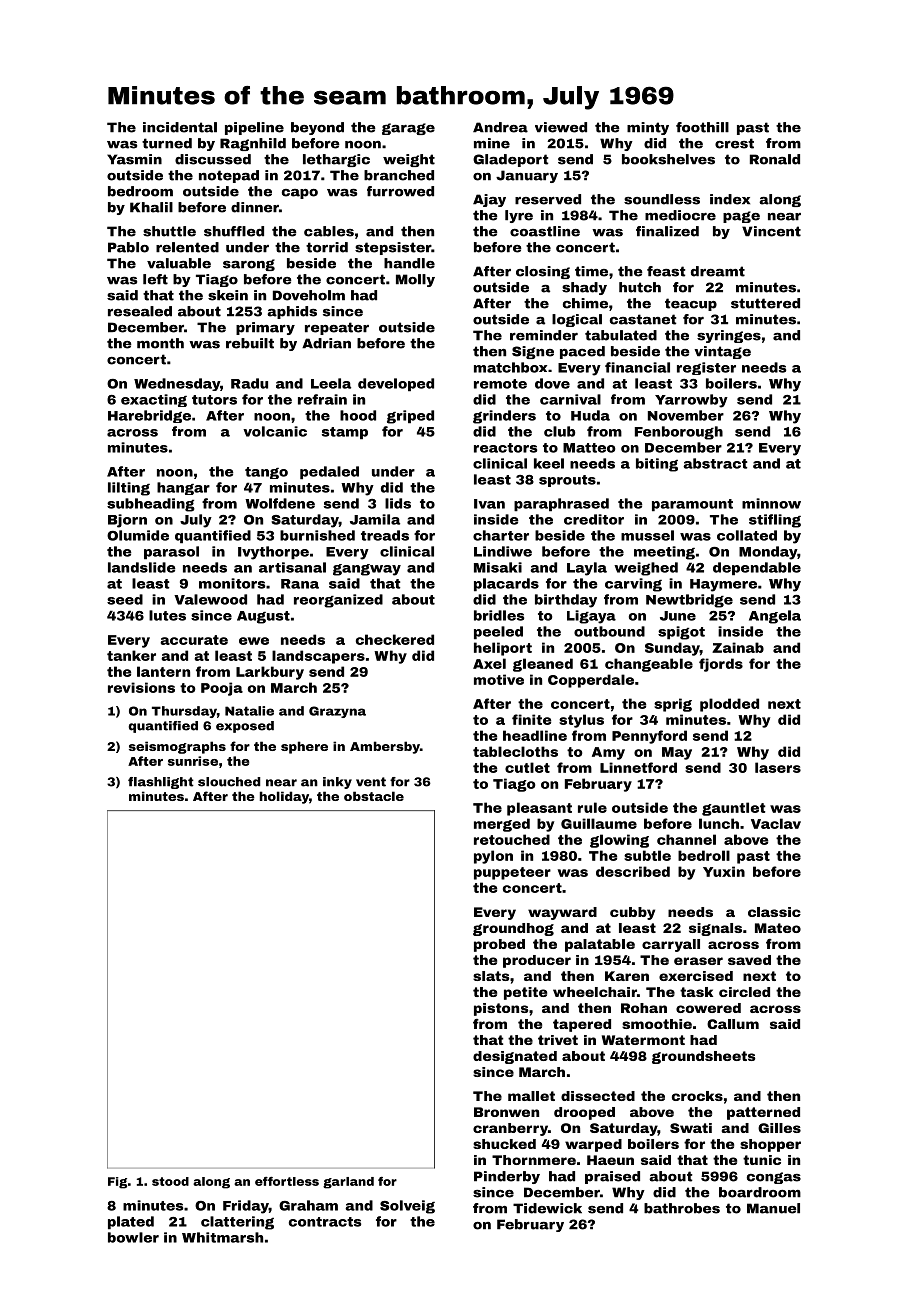 The width and height of the document is (908, 1316). I want to click on Larkbury, so click(270, 673).
